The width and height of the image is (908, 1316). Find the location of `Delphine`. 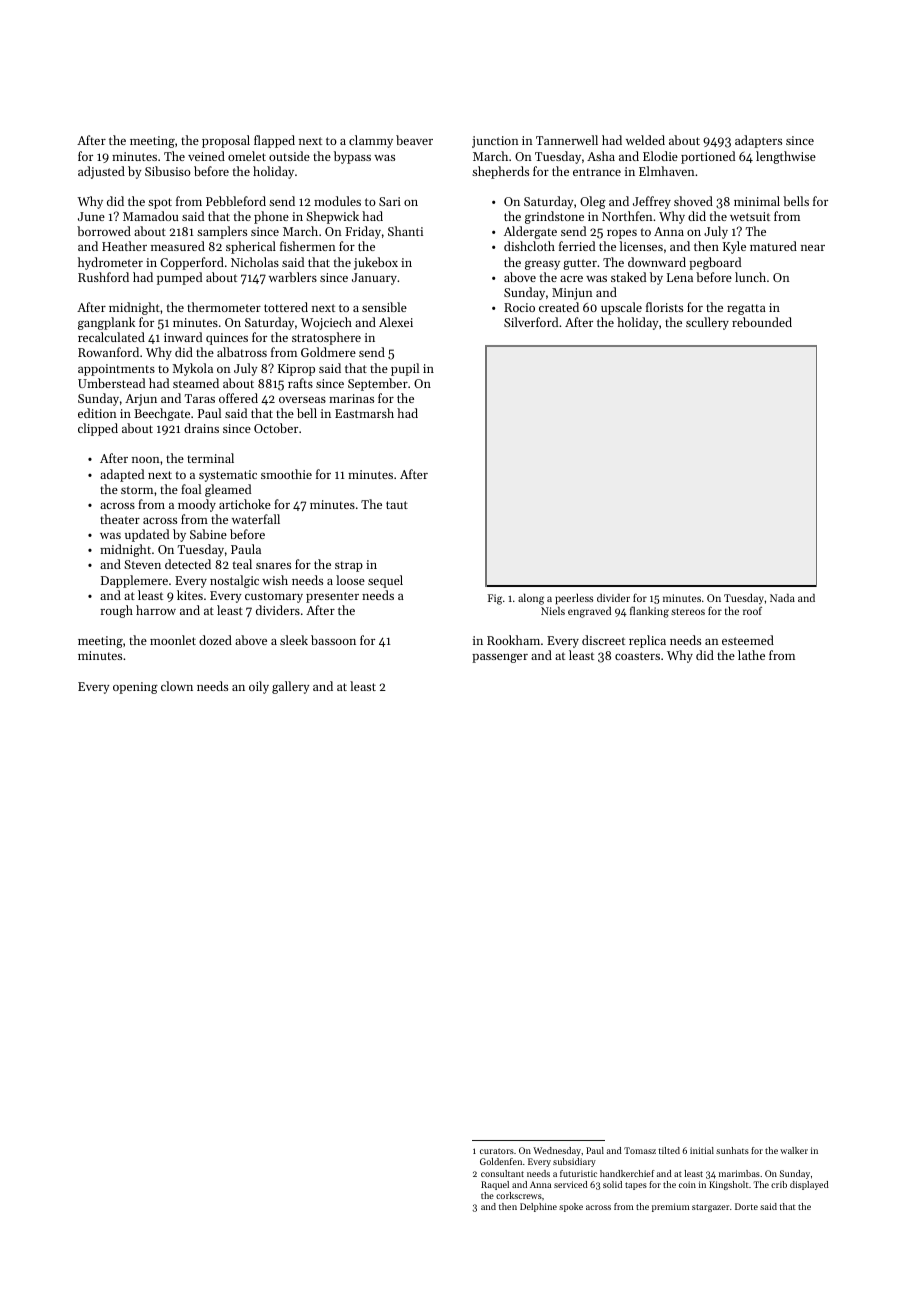

Delphine is located at coordinates (538, 1207).
